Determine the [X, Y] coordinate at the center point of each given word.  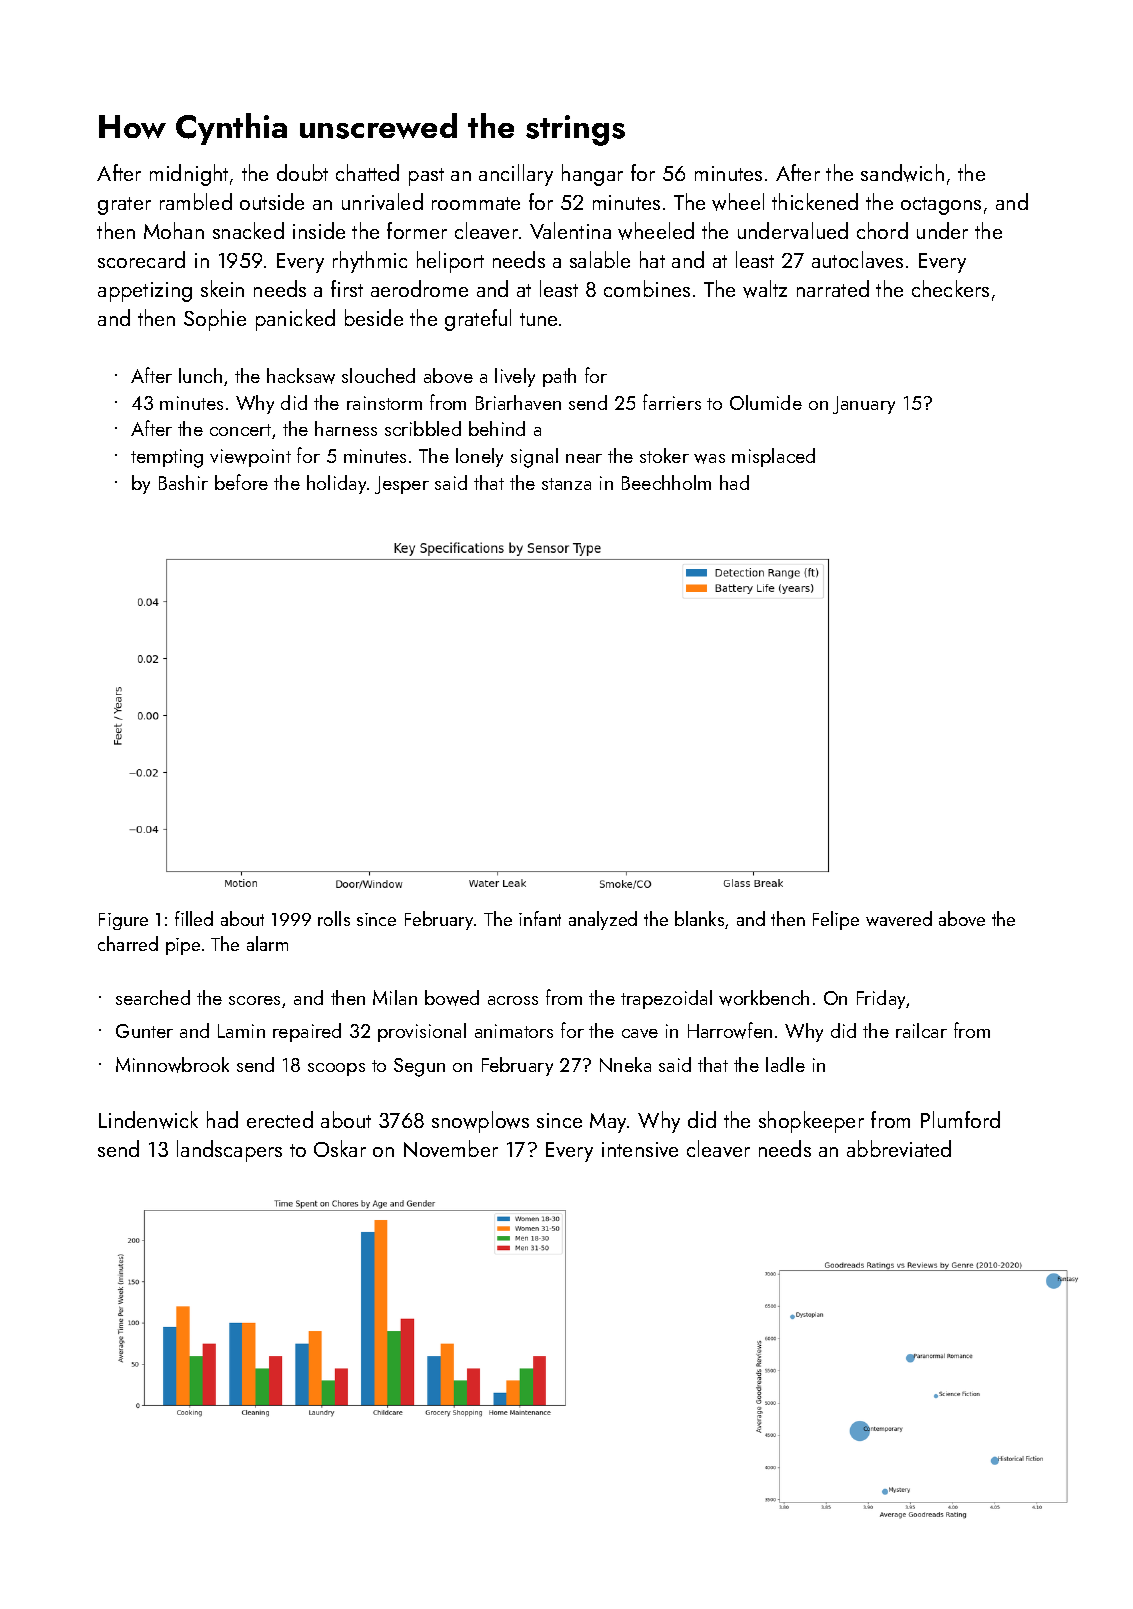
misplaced [773, 457]
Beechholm [666, 482]
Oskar [340, 1148]
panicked [295, 320]
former [417, 230]
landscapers [229, 1151]
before [241, 482]
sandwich [902, 173]
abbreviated [899, 1148]
